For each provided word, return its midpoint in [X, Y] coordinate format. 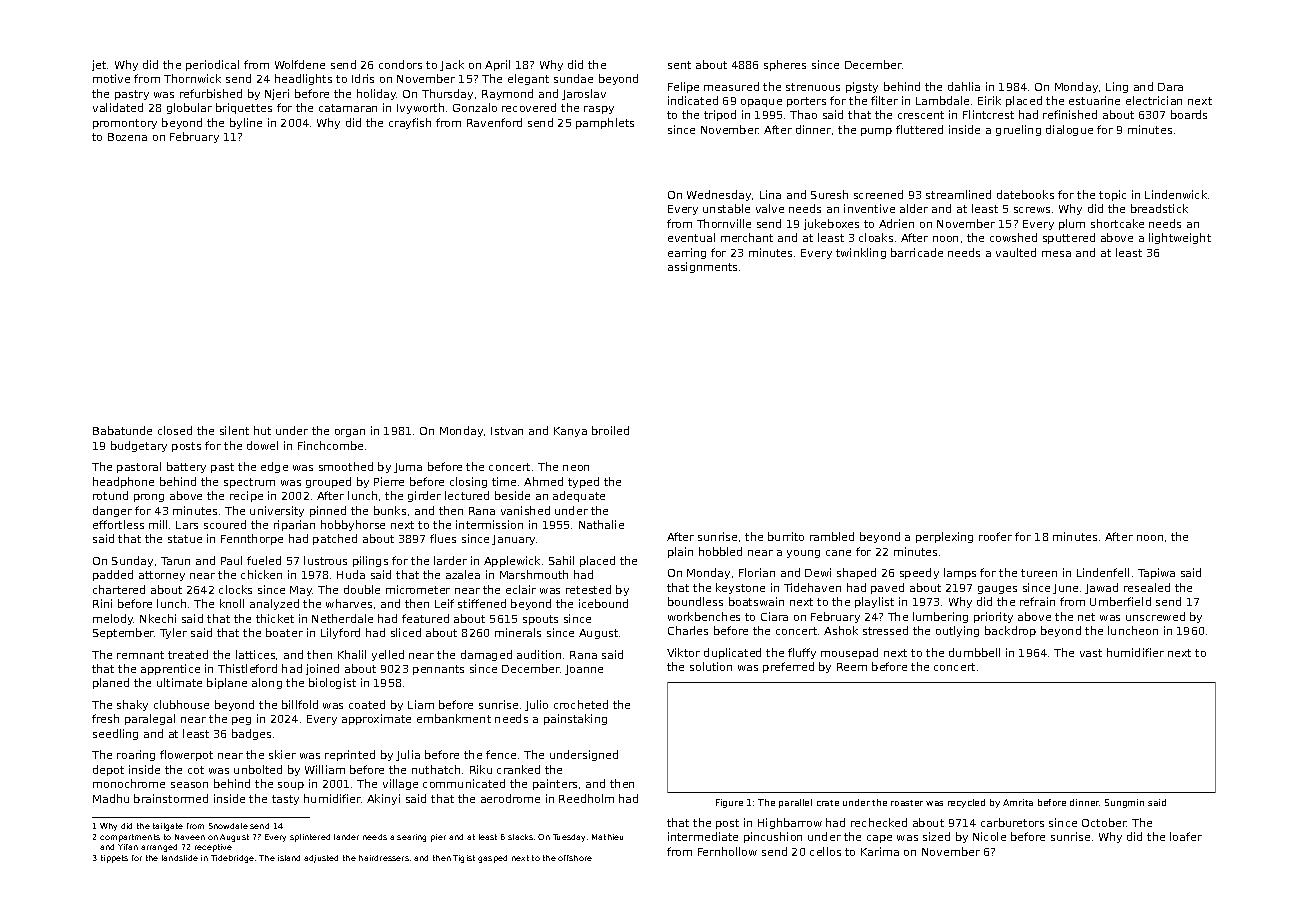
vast [1091, 653]
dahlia [964, 86]
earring [687, 253]
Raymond [507, 94]
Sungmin [1124, 803]
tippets [114, 859]
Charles [688, 630]
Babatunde [122, 430]
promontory [125, 124]
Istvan [507, 431]
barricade [917, 252]
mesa [1056, 254]
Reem [852, 667]
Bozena [127, 137]
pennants [438, 670]
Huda [351, 574]
